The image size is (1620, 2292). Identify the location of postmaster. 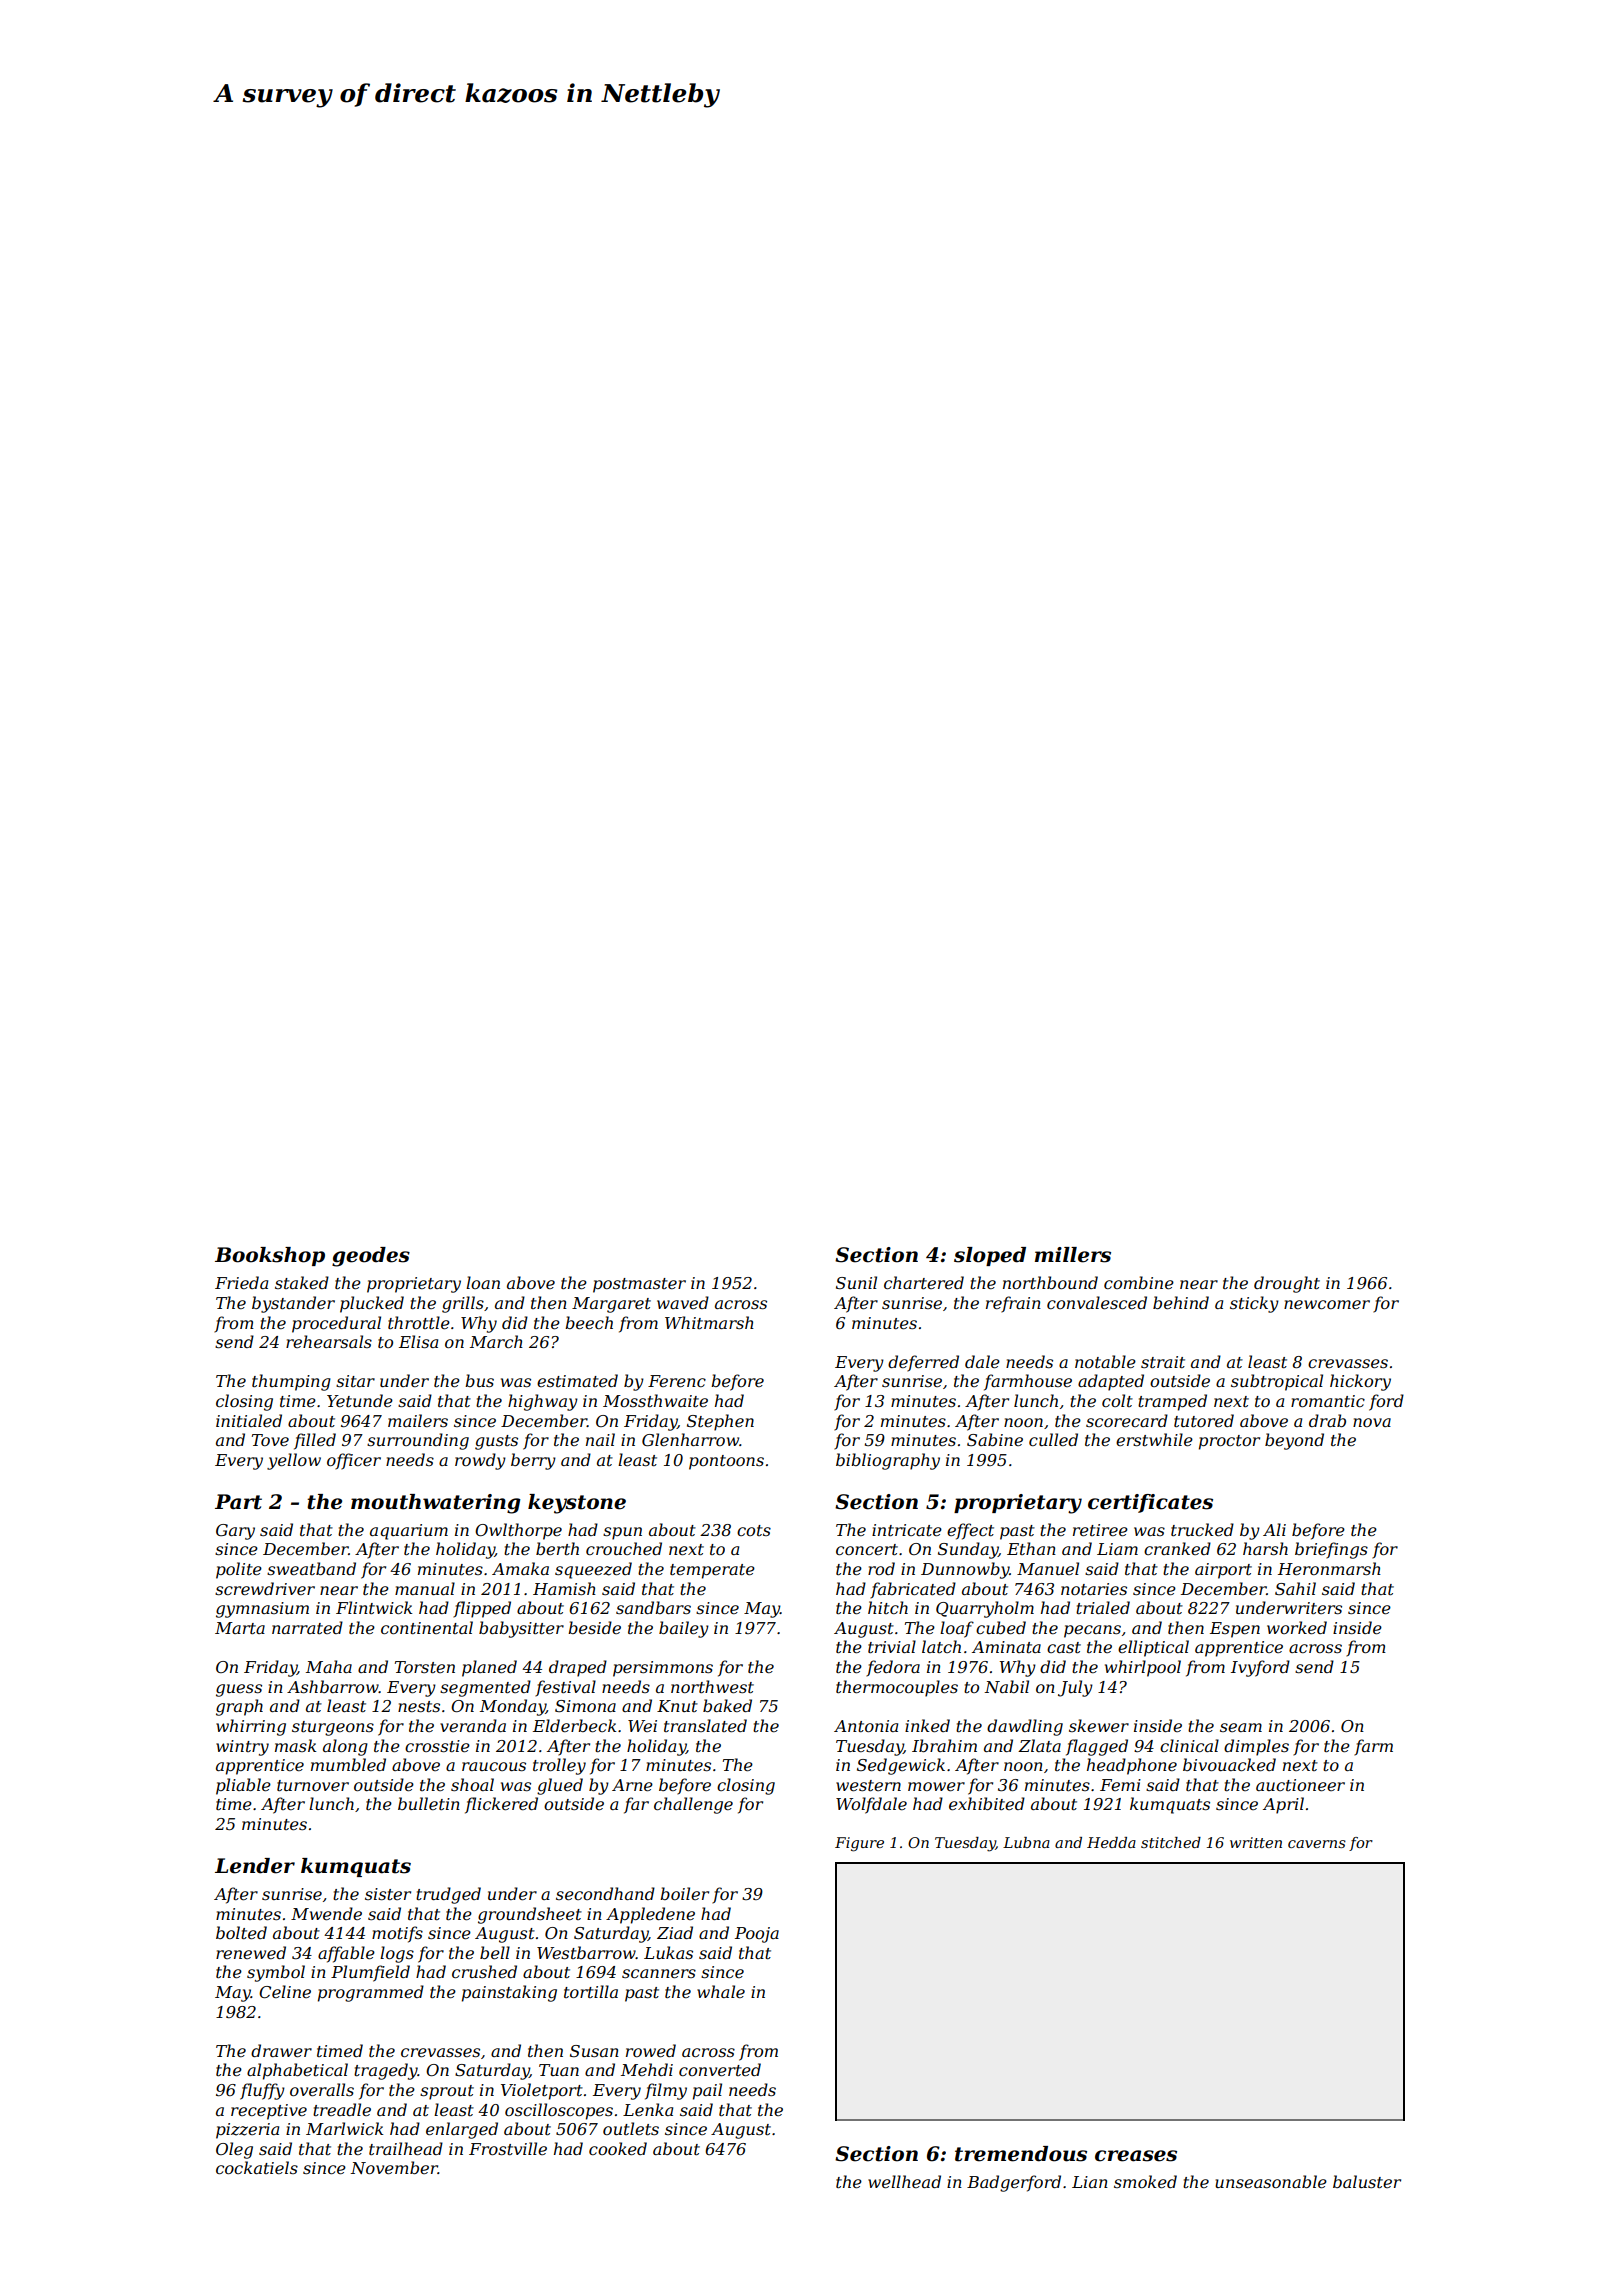
(639, 1285).
